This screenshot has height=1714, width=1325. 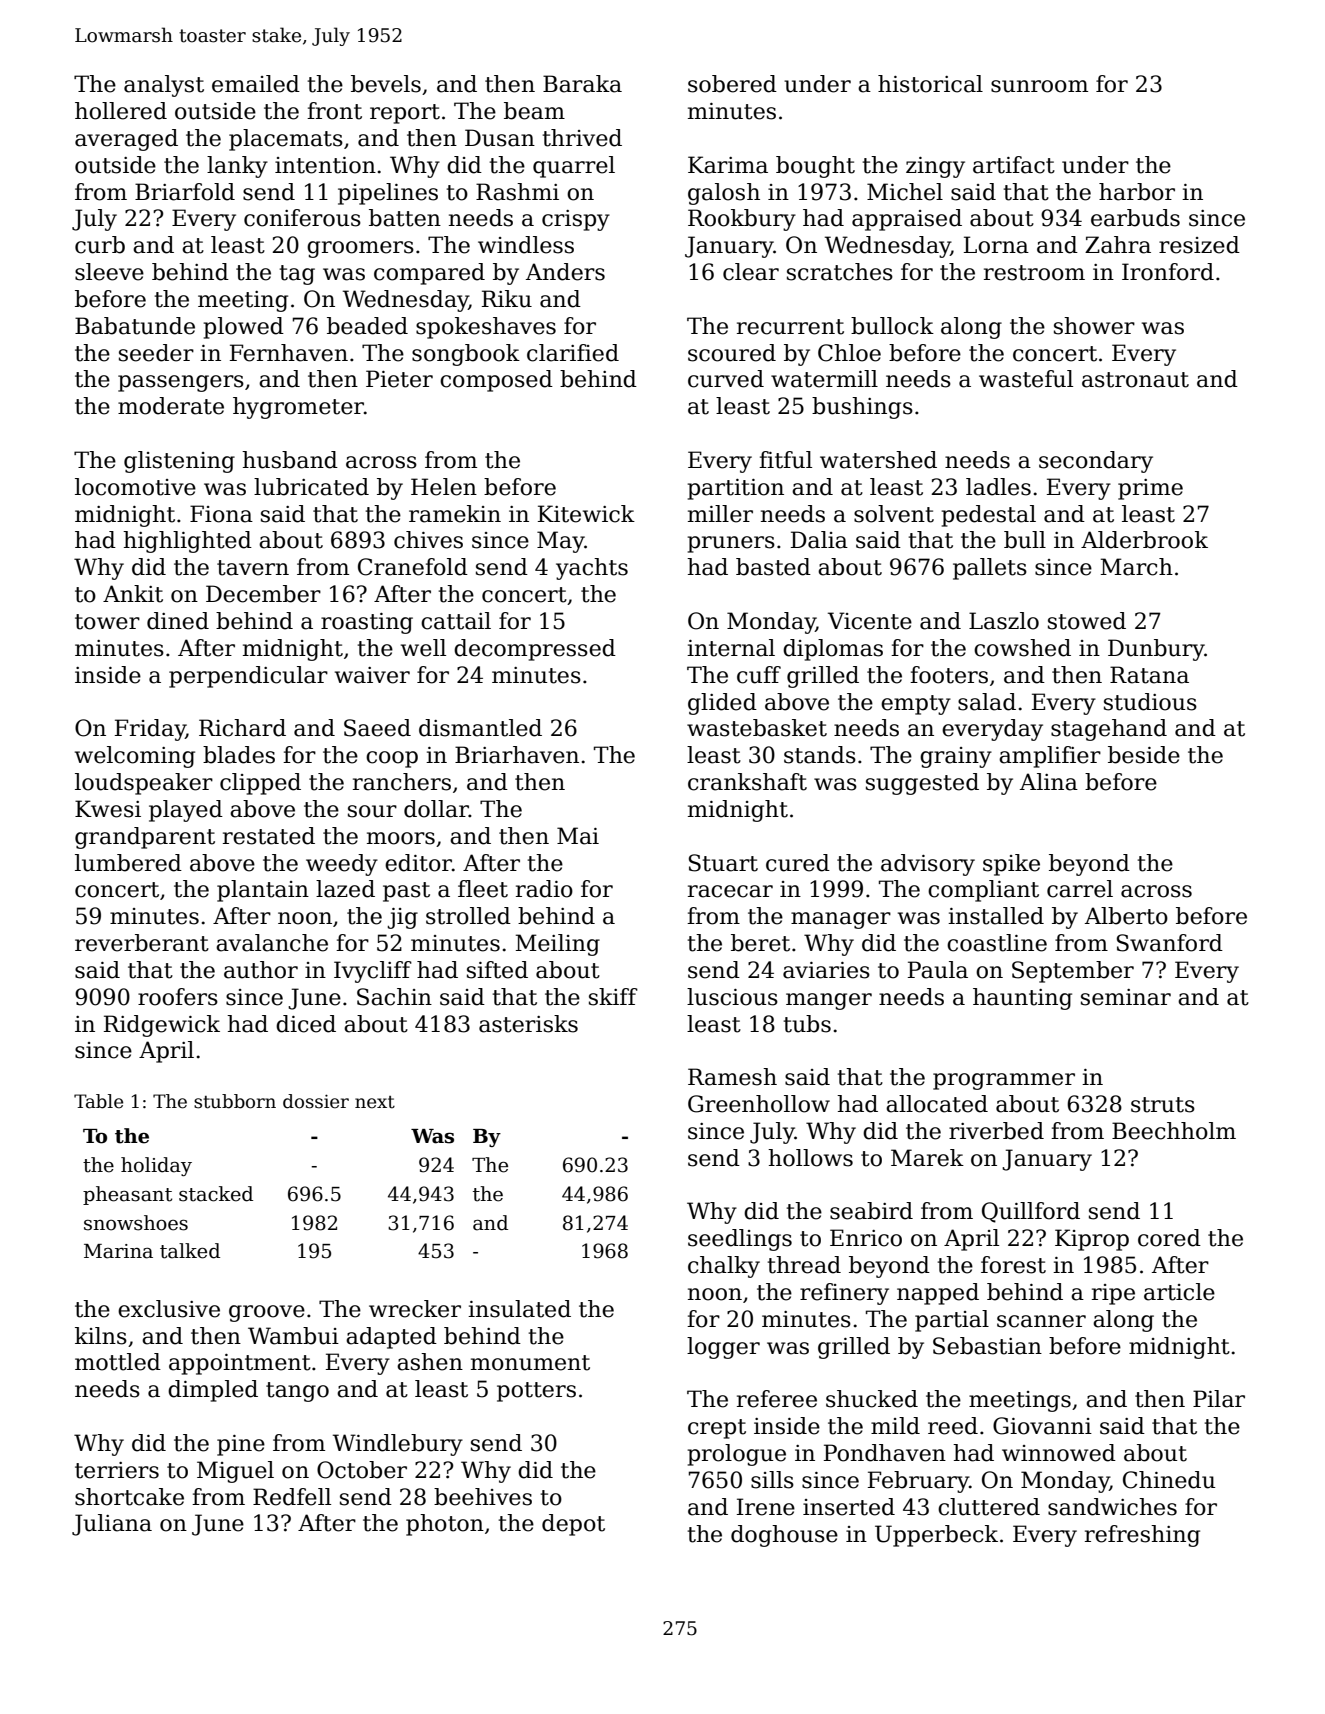 I want to click on Beechholm, so click(x=1174, y=1131).
